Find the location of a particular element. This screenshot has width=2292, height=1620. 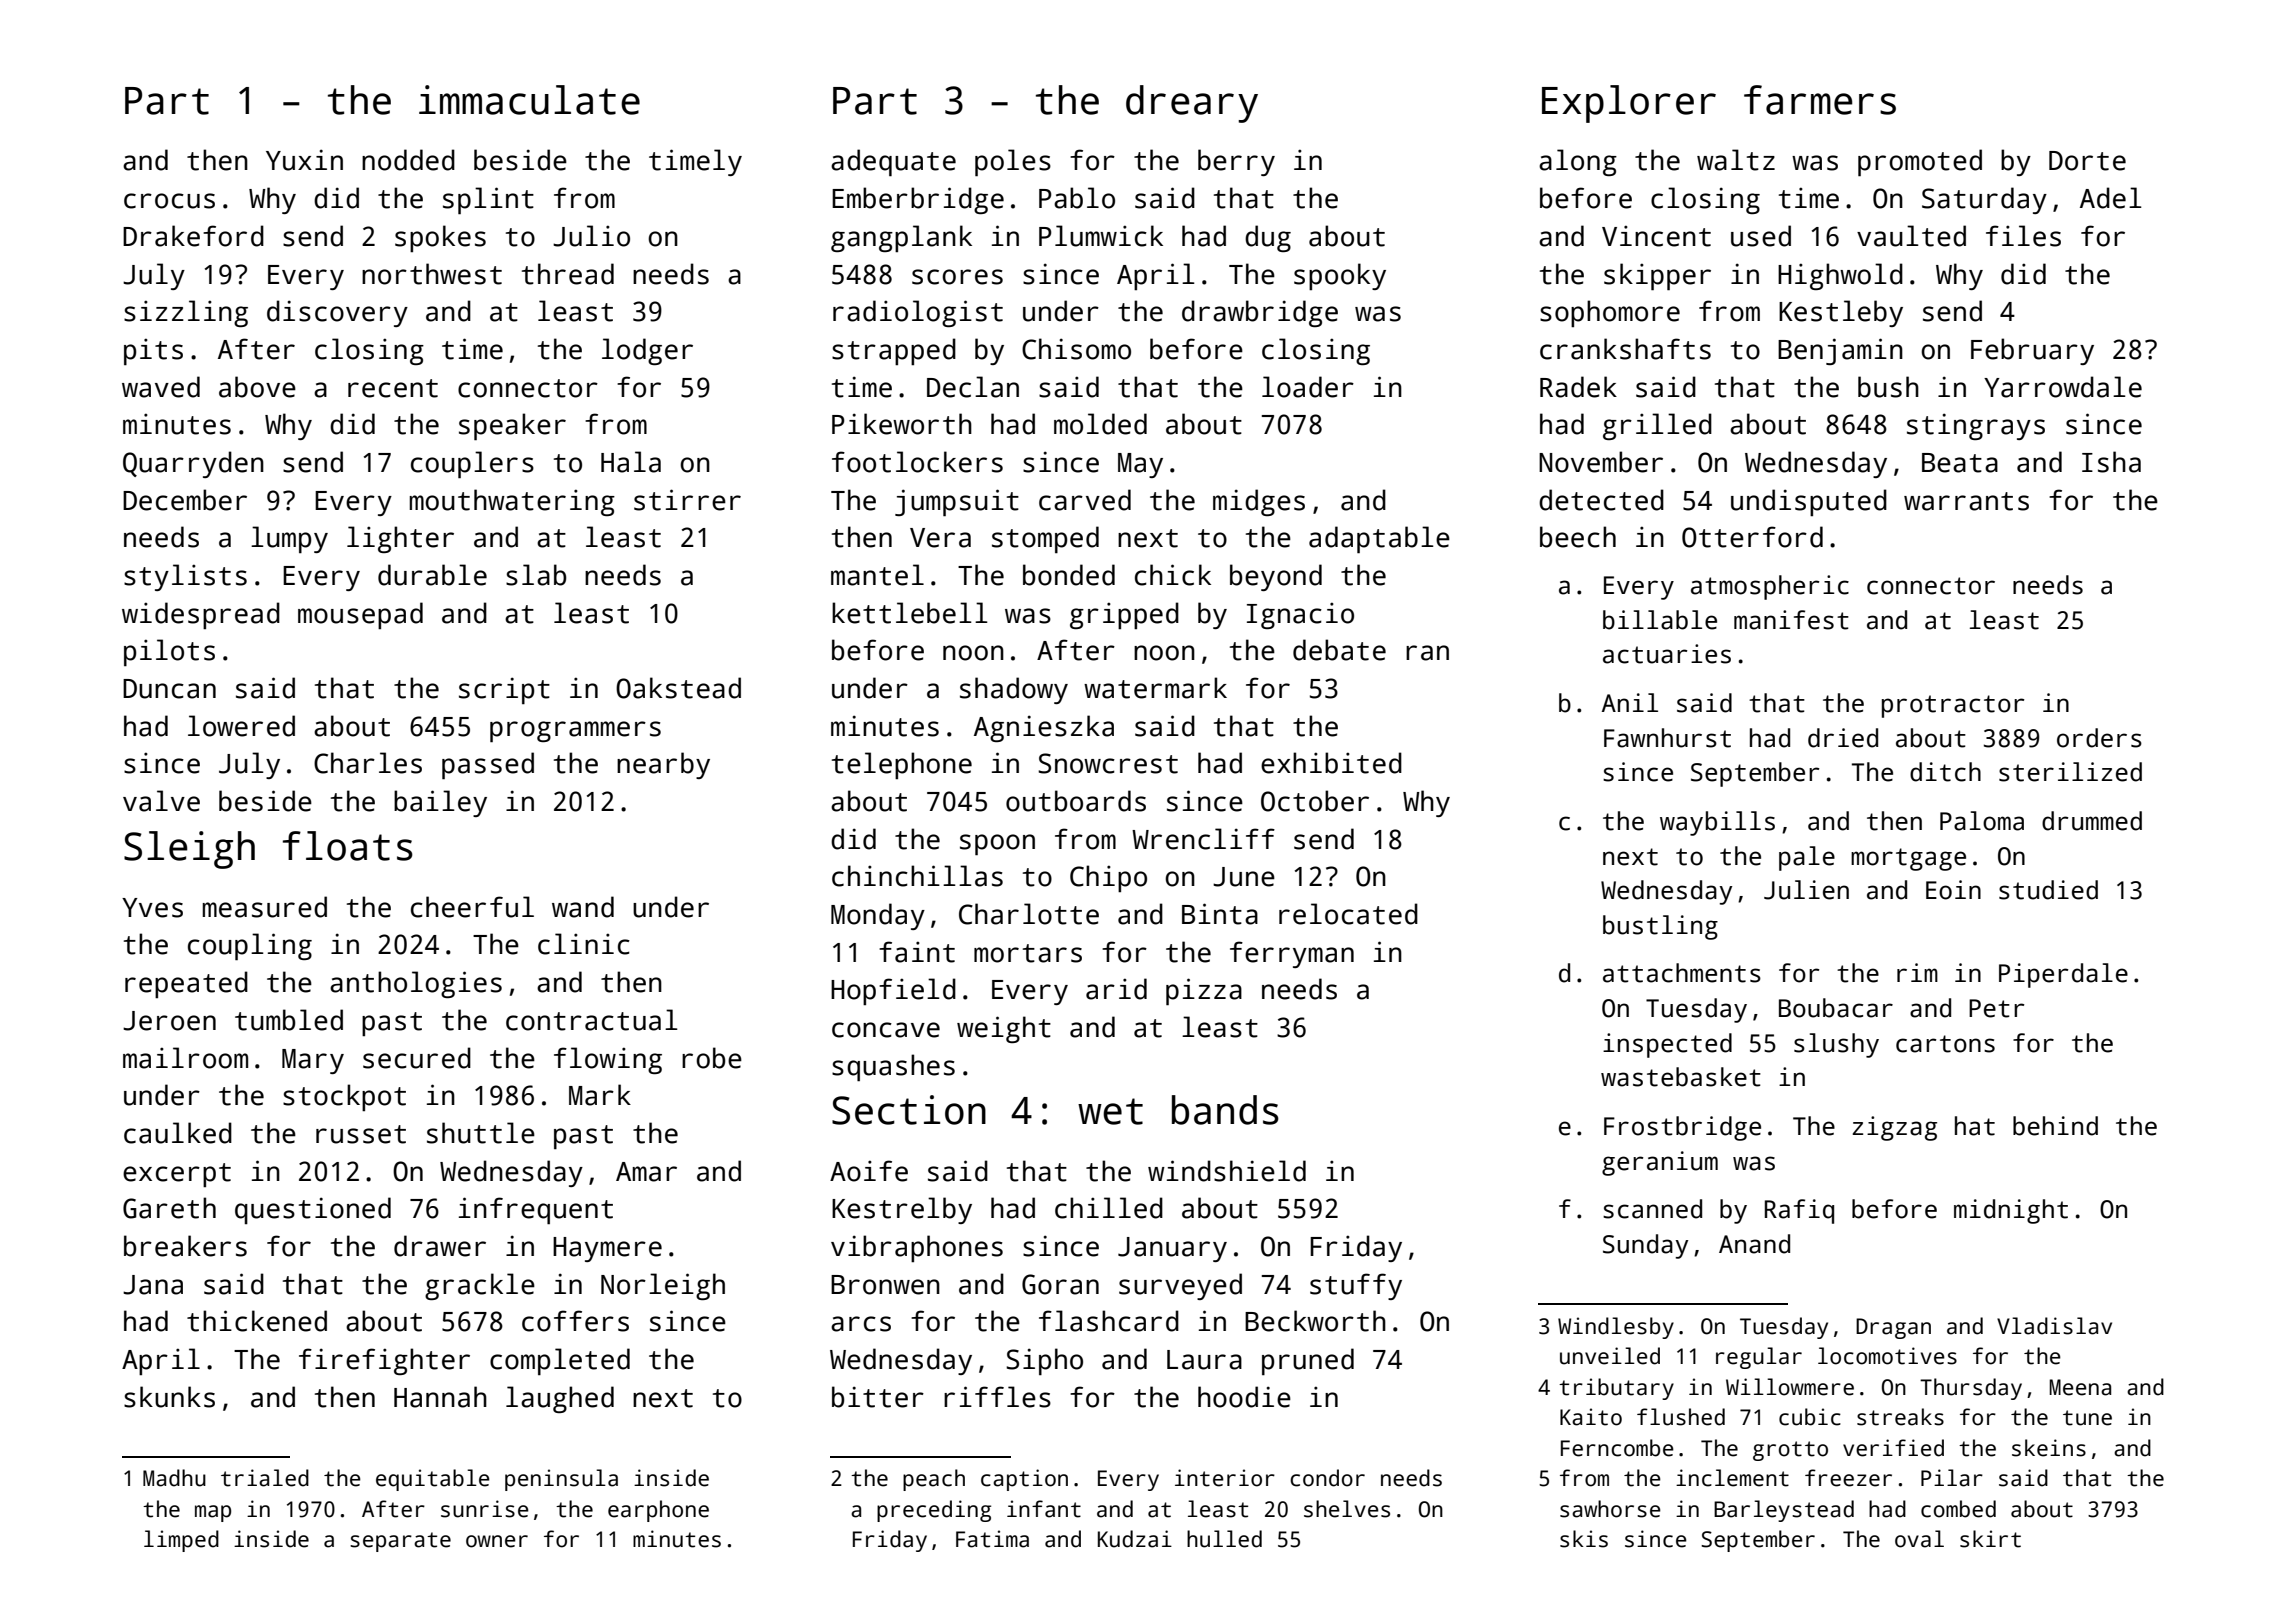

Fatima is located at coordinates (992, 1539).
